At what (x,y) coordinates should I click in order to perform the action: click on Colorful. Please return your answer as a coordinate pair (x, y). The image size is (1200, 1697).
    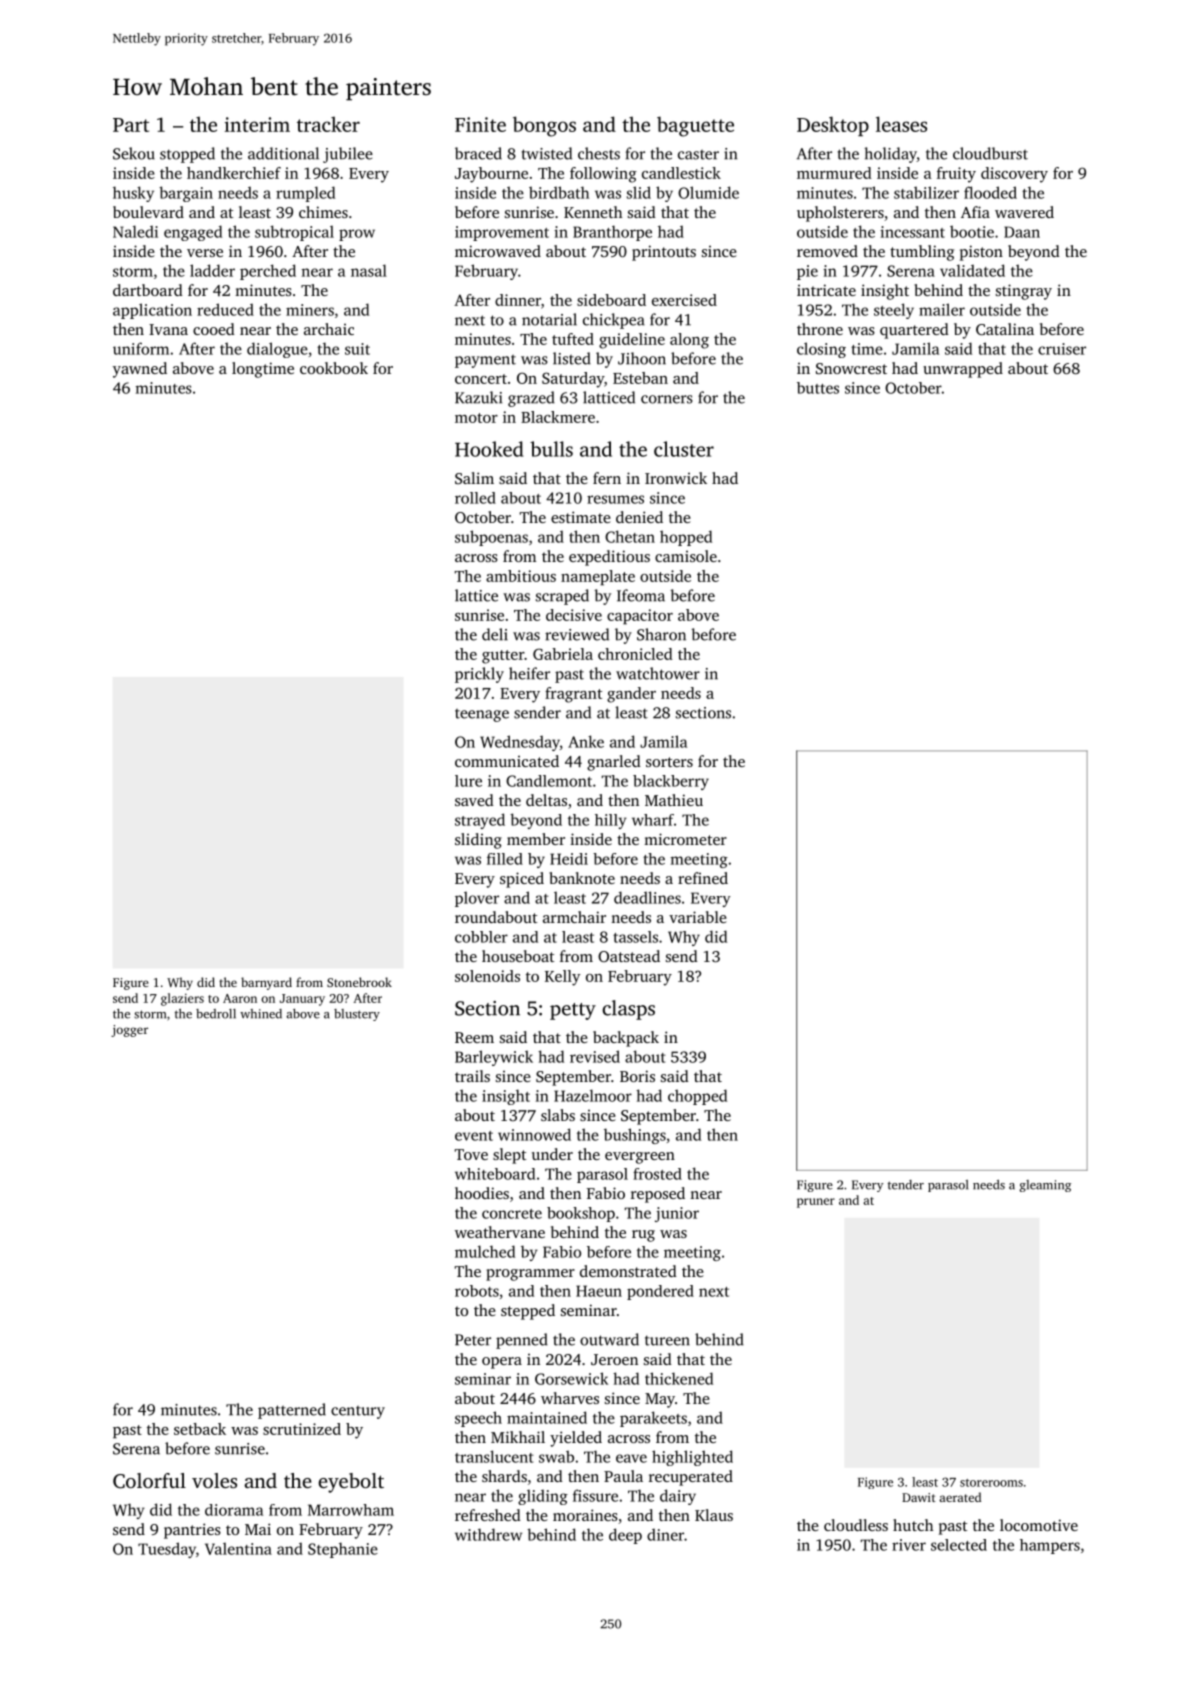
    Looking at the image, I should click on (149, 1481).
